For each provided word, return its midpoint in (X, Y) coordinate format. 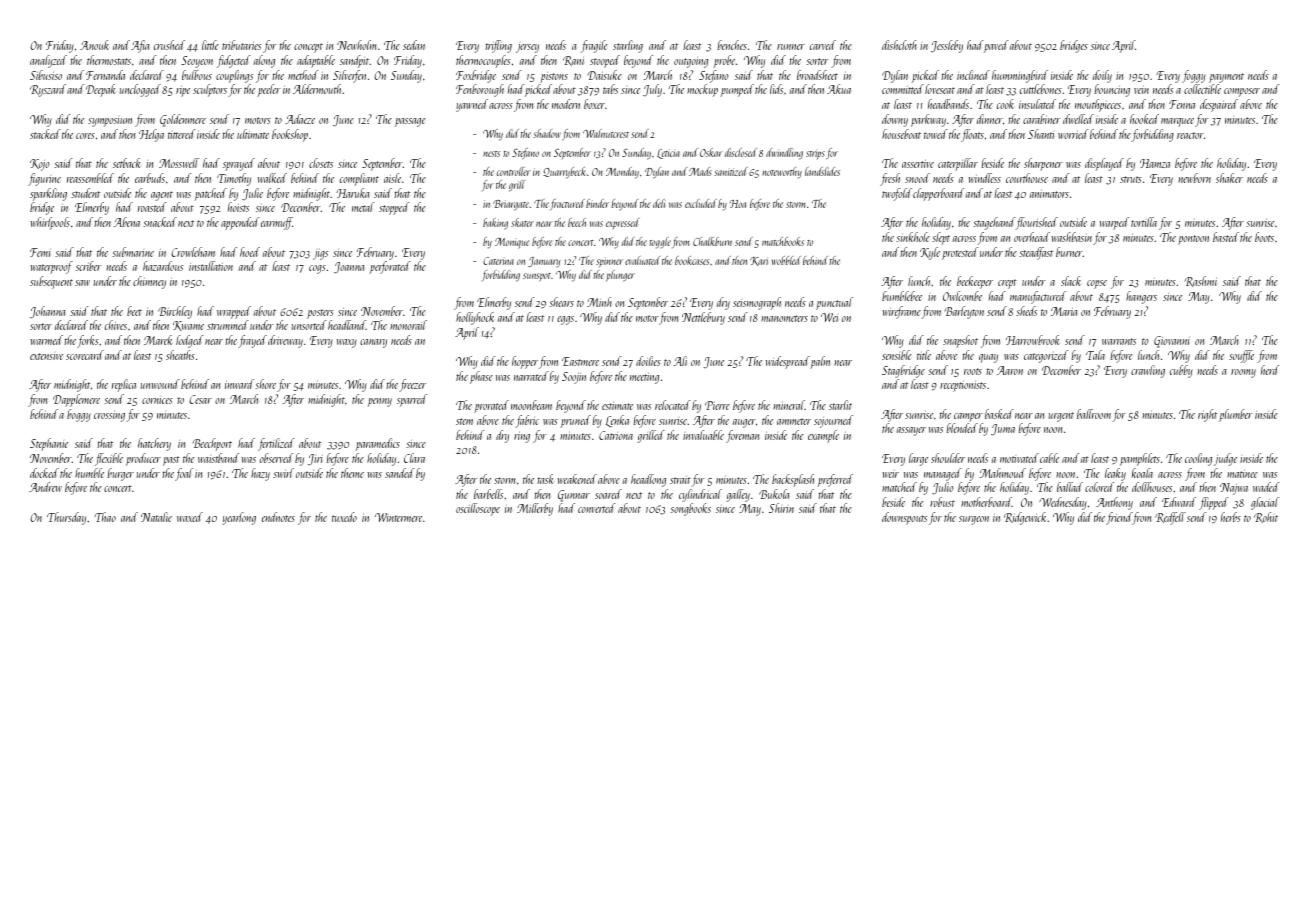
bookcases (692, 260)
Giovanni (1172, 342)
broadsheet (817, 75)
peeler (269, 90)
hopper (525, 362)
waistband (219, 458)
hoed (250, 252)
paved (996, 46)
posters (320, 314)
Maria (1064, 311)
